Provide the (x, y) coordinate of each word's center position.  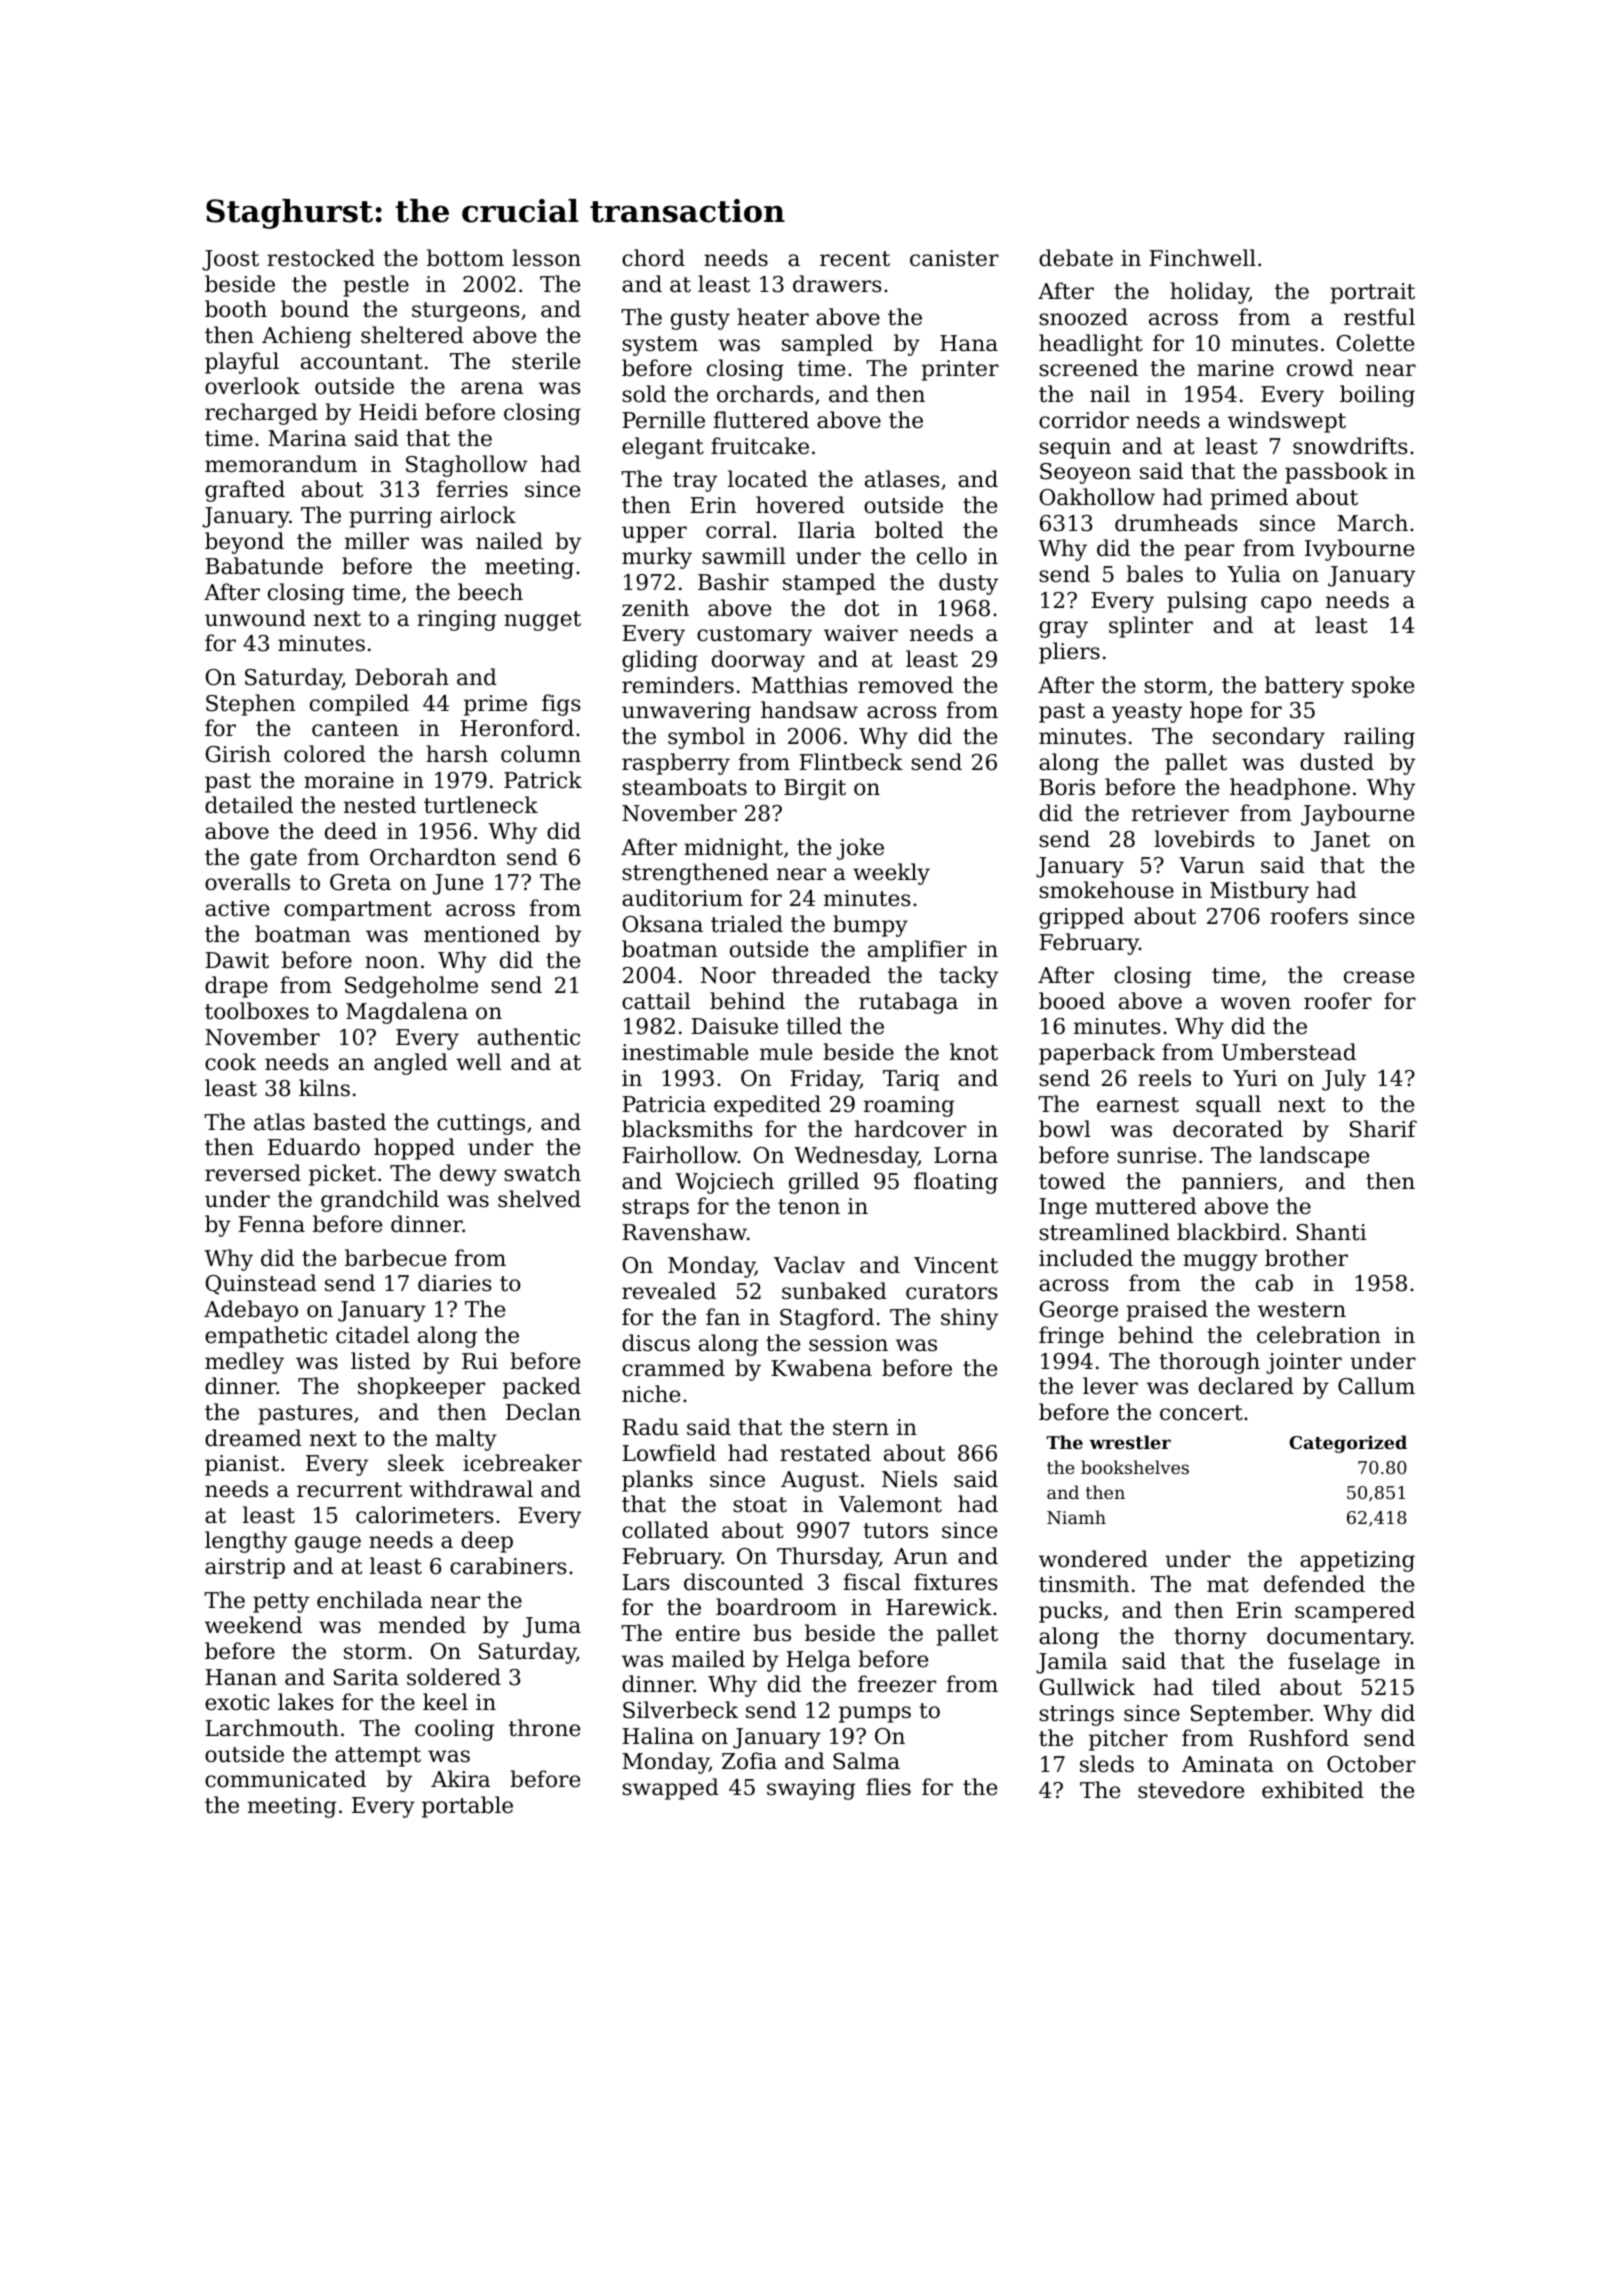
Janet (1340, 841)
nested (380, 805)
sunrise (1156, 1155)
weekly (891, 874)
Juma (552, 1627)
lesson (546, 258)
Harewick (939, 1607)
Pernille (663, 420)
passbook (1336, 473)
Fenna (271, 1224)
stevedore (1191, 1790)
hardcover (910, 1129)
